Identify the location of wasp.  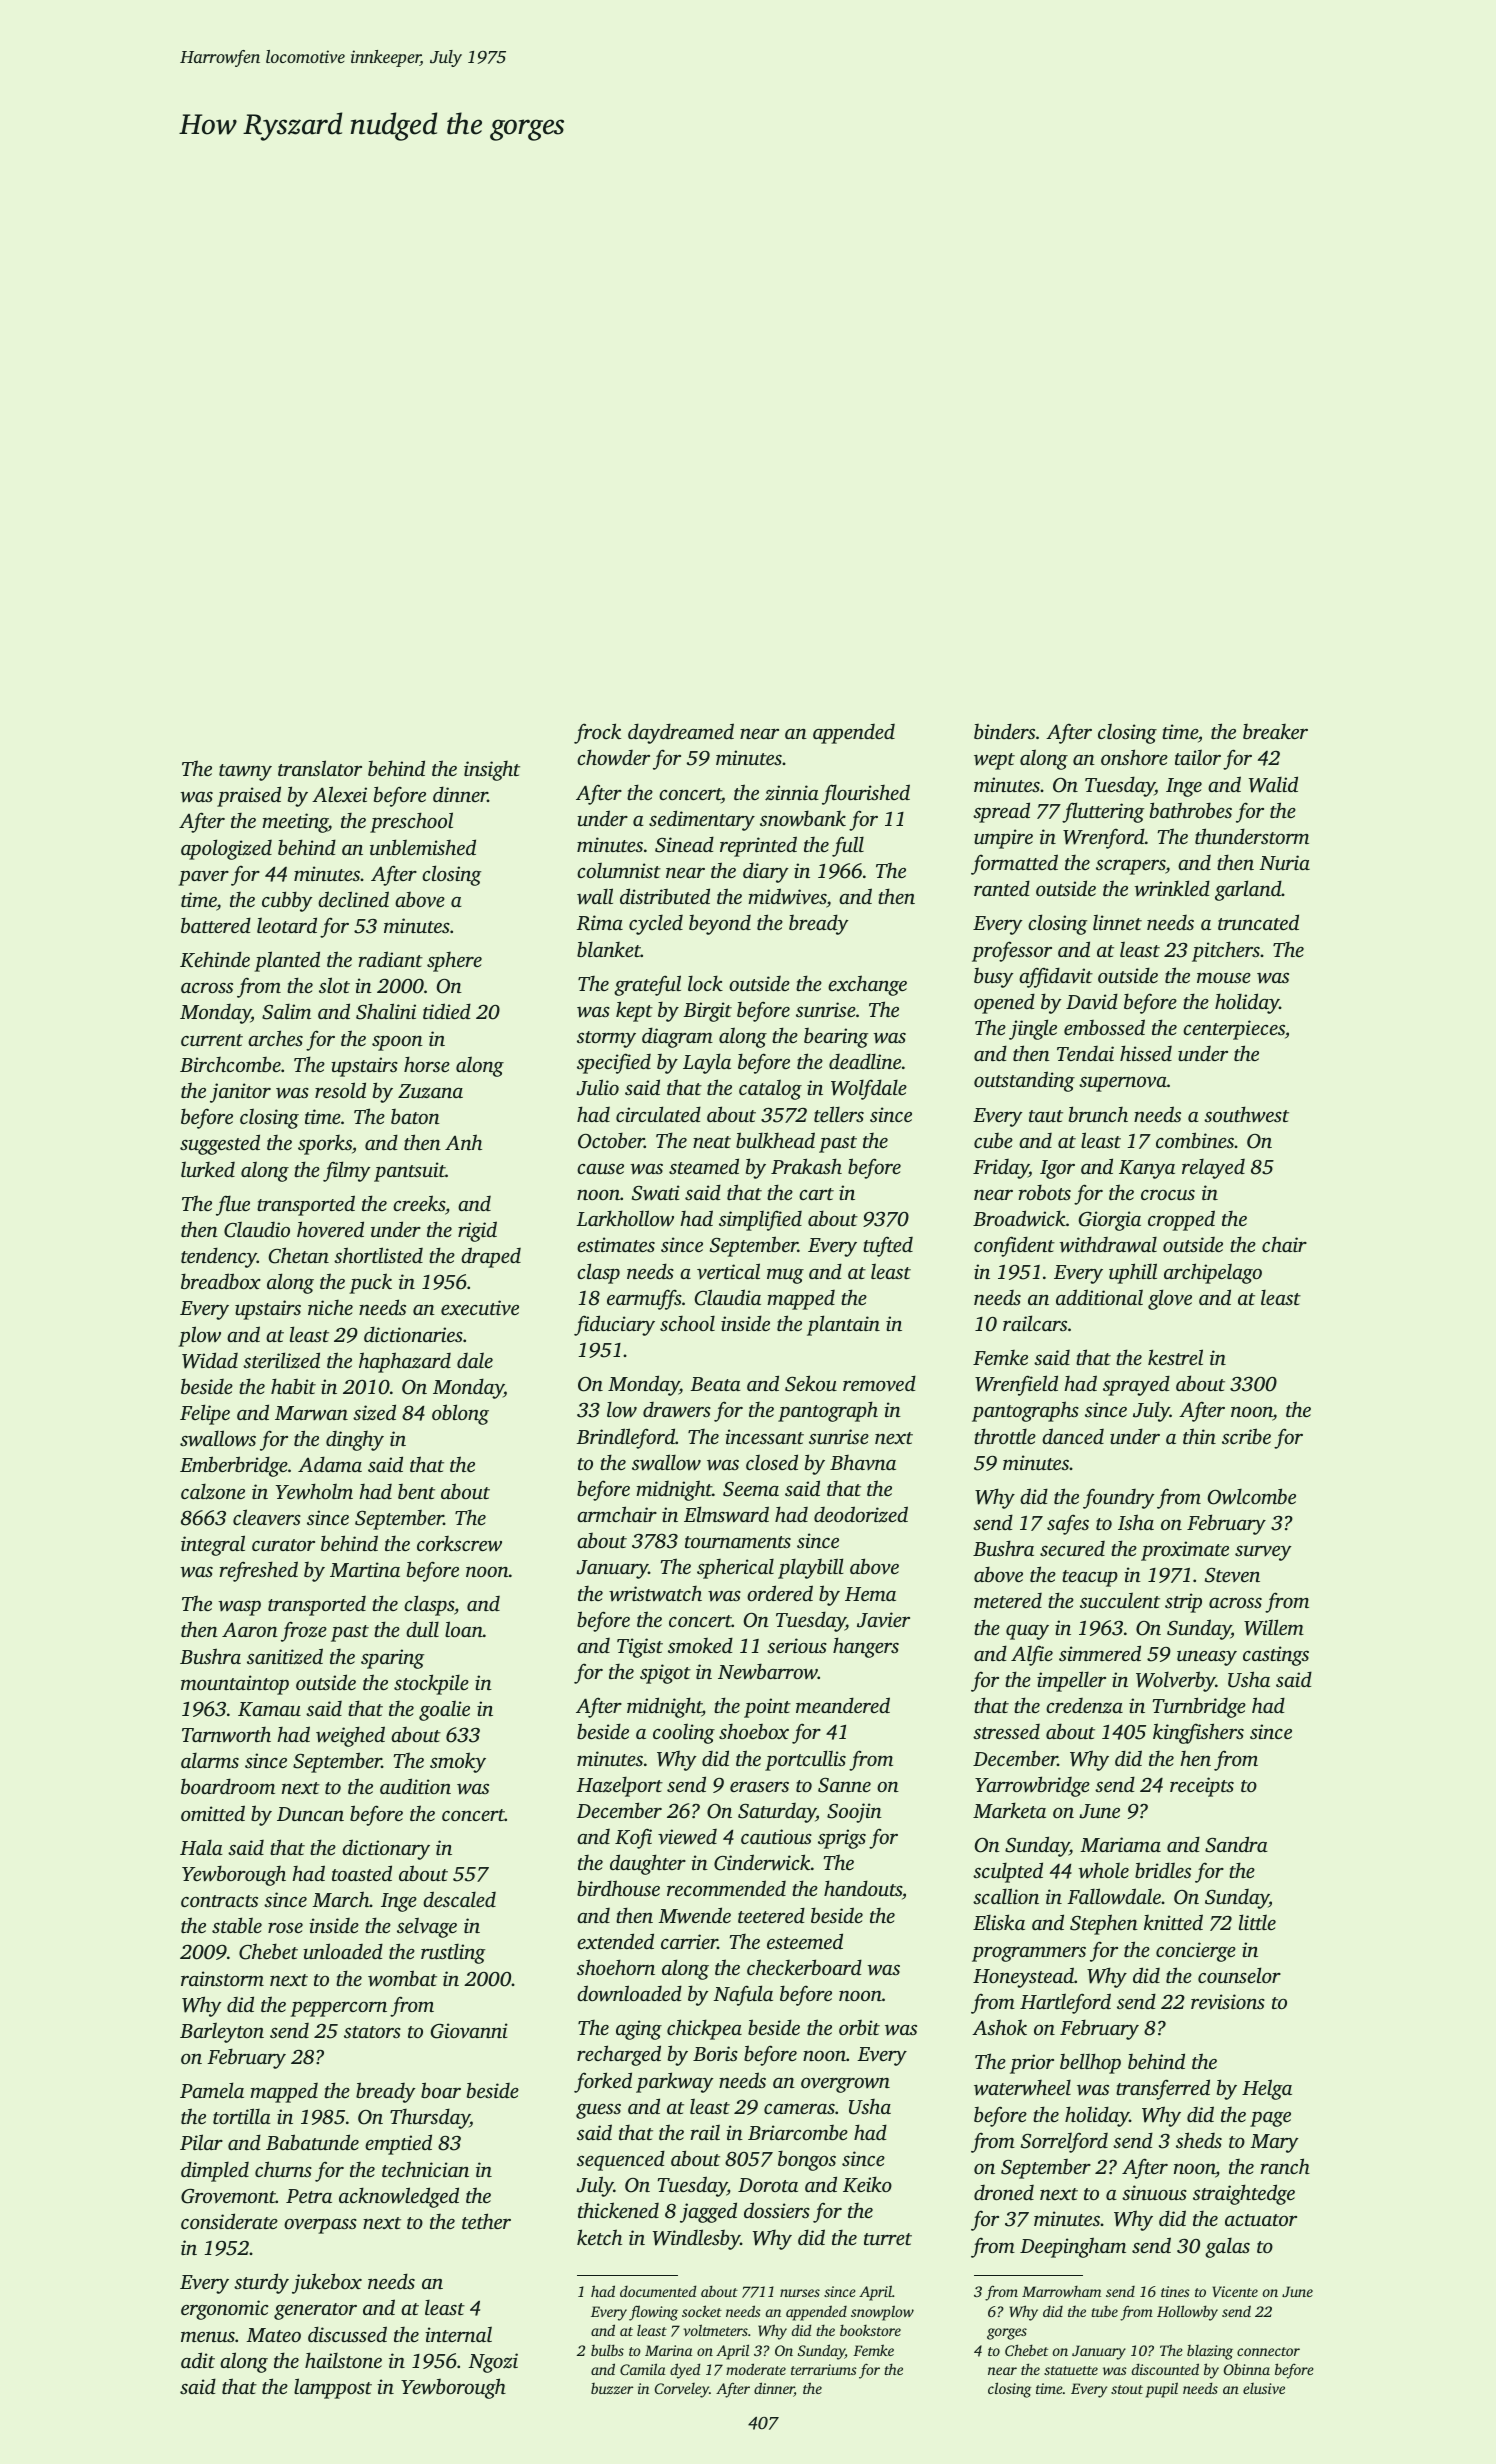
(239, 1608).
